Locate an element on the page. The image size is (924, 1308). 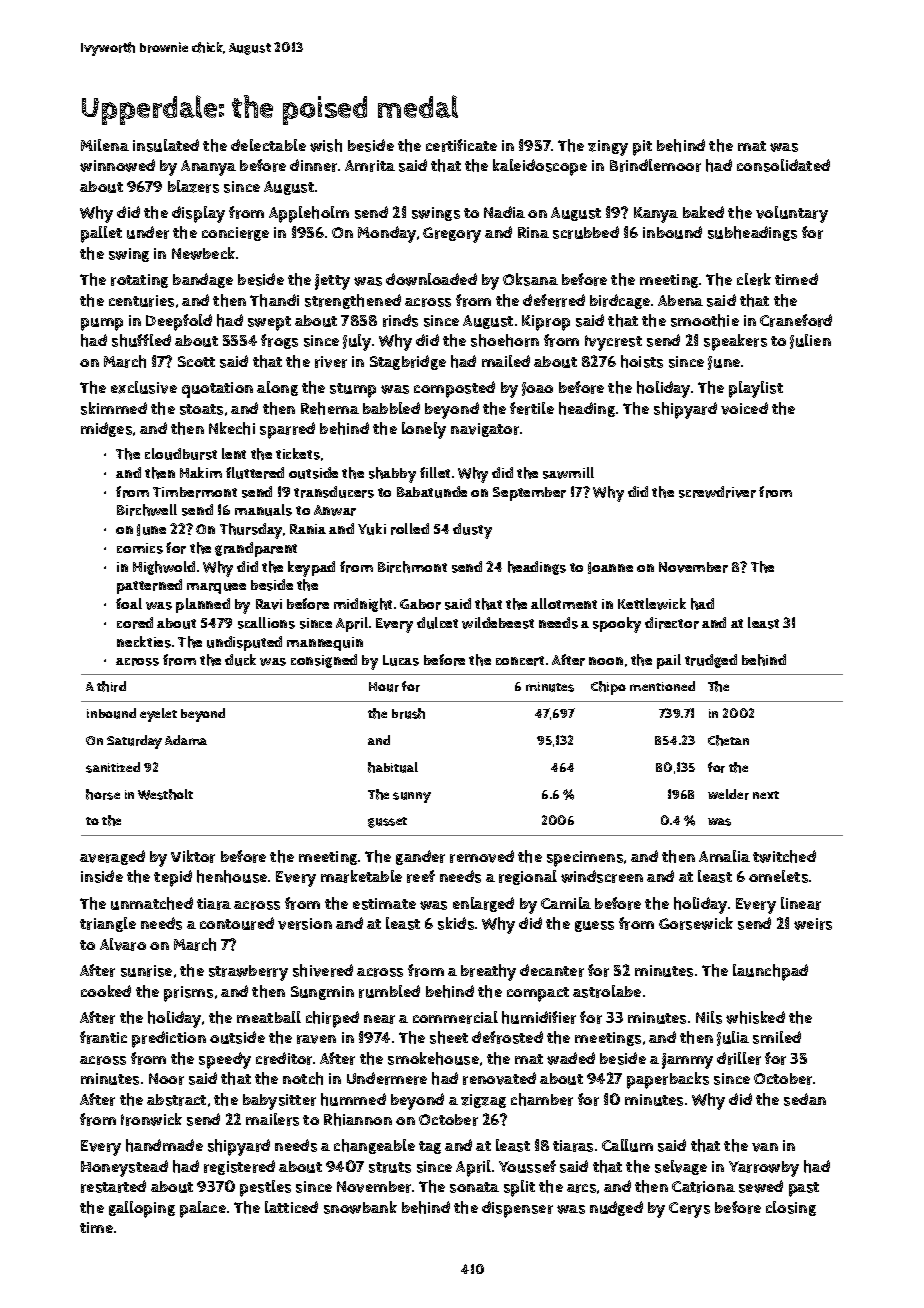
inside is located at coordinates (102, 876).
